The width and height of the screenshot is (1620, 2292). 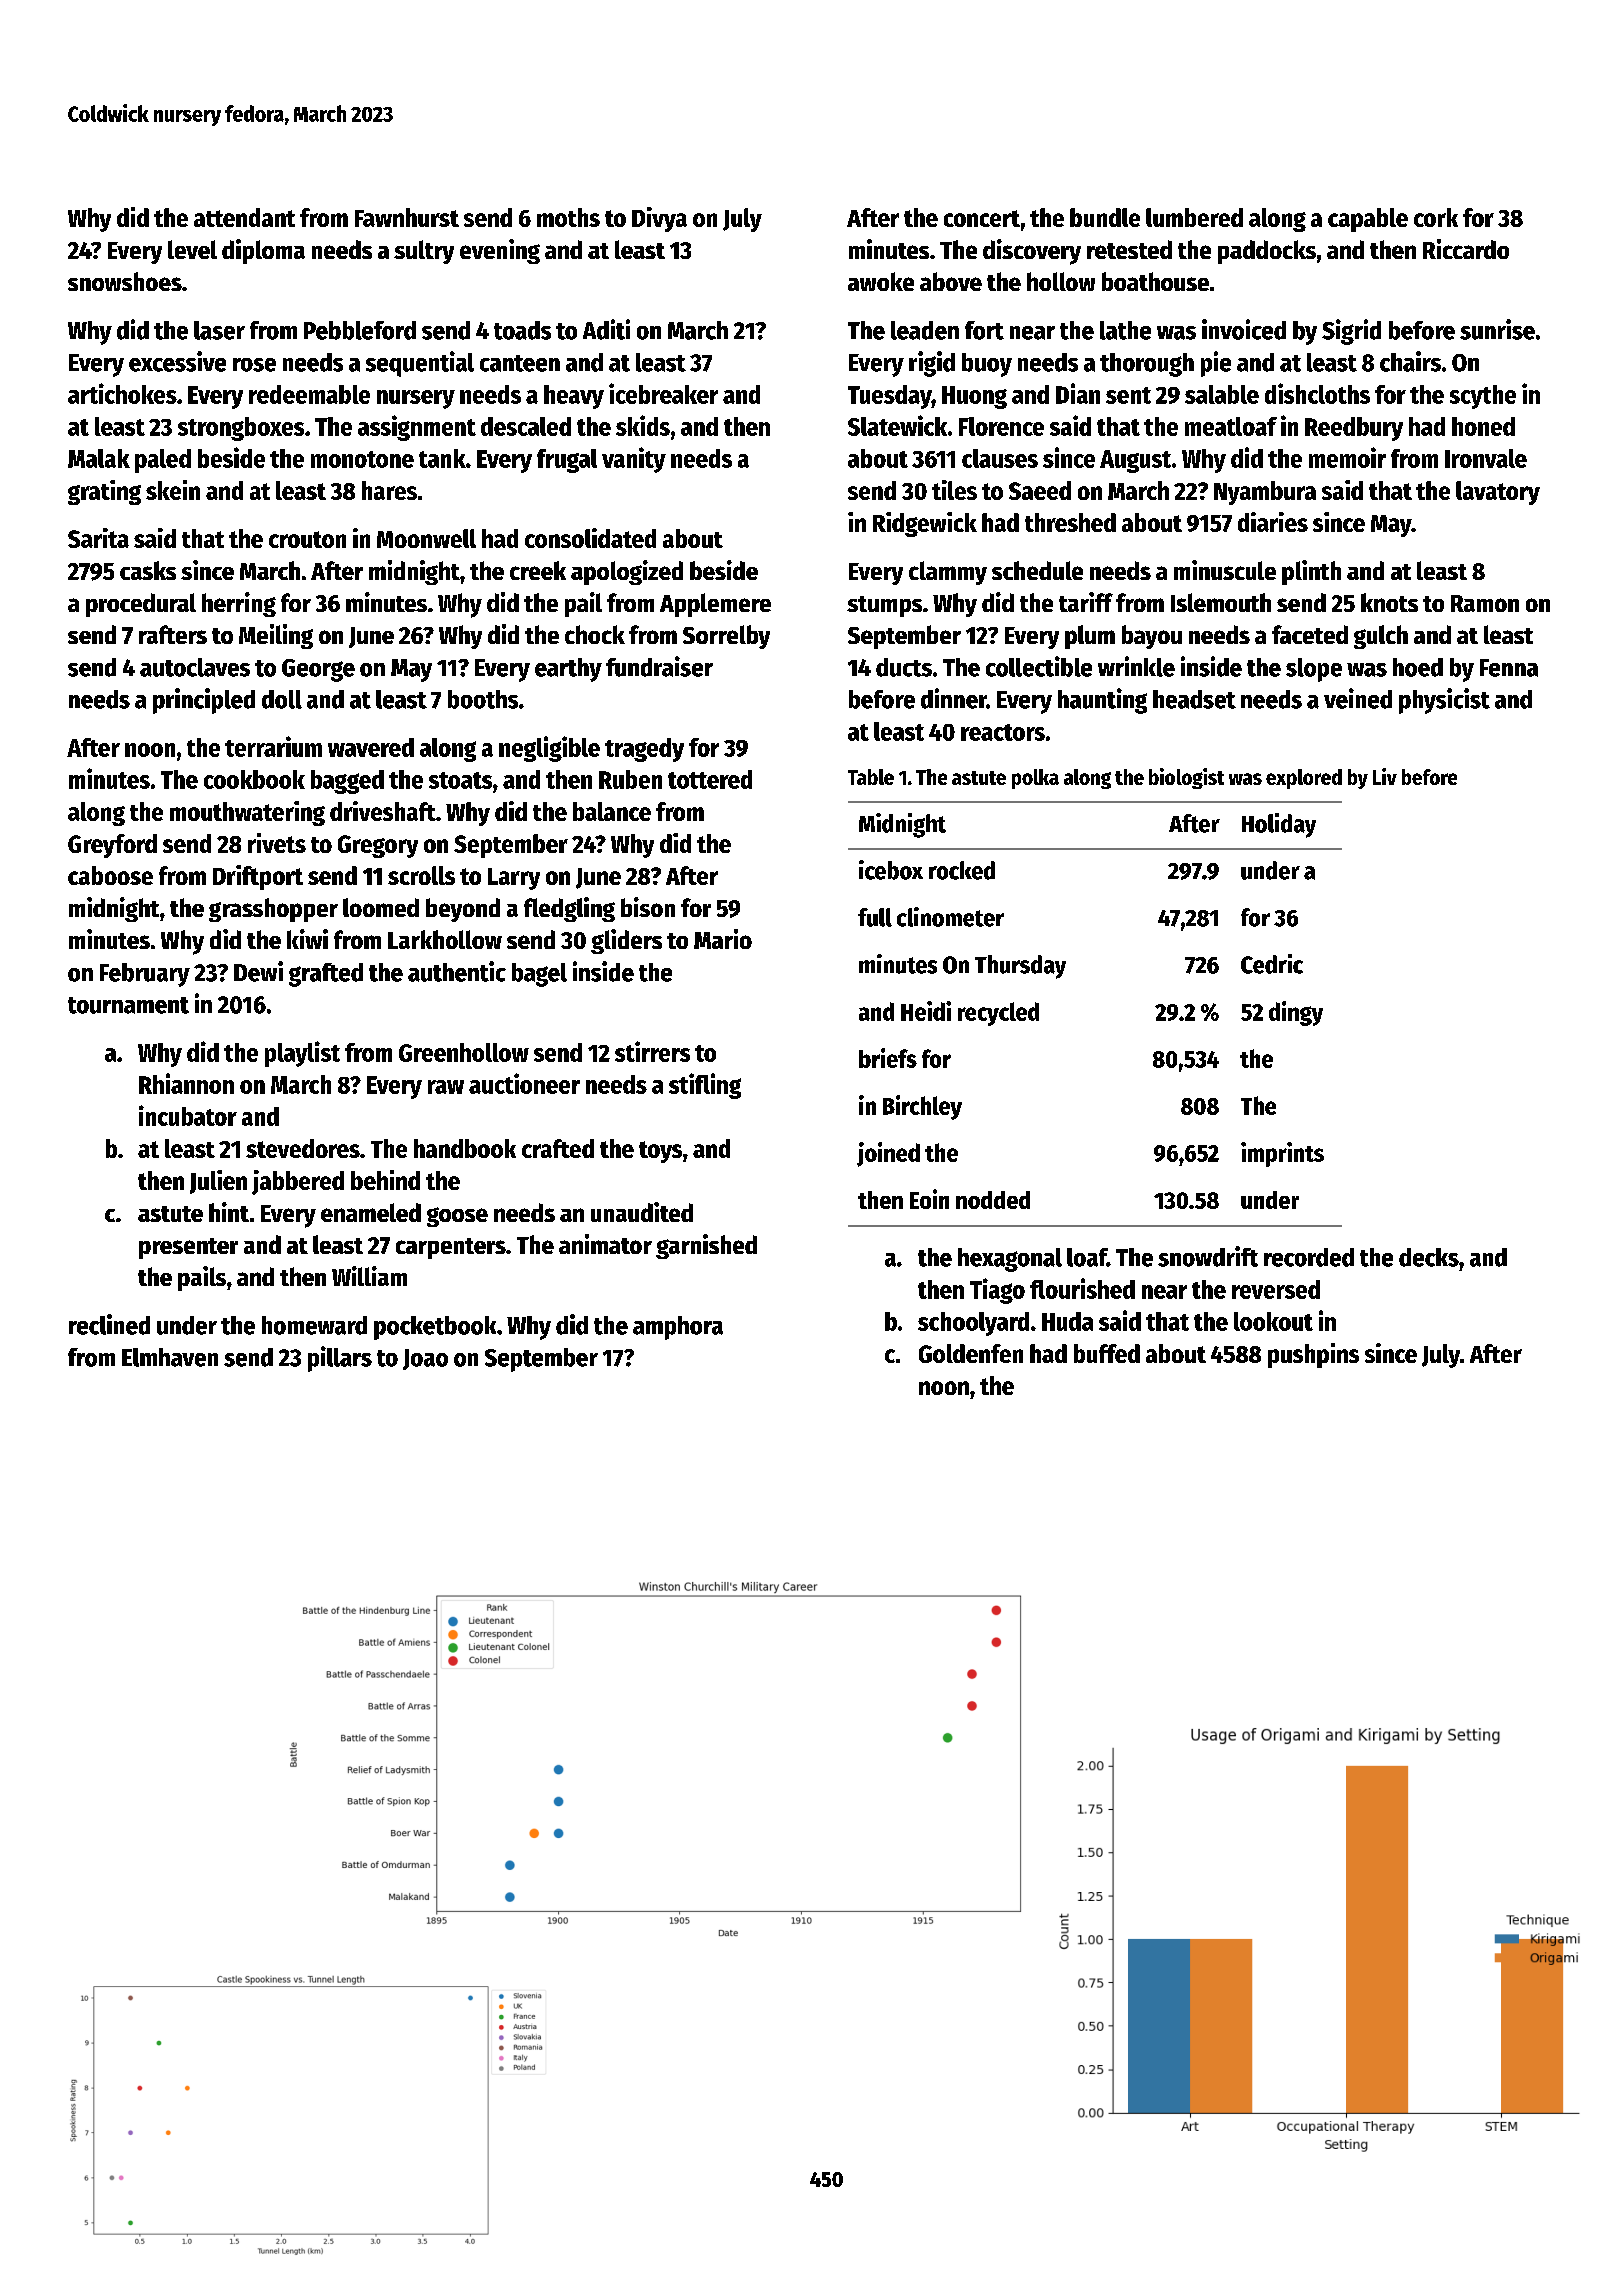 What do you see at coordinates (925, 524) in the screenshot?
I see `Ridgewick` at bounding box center [925, 524].
